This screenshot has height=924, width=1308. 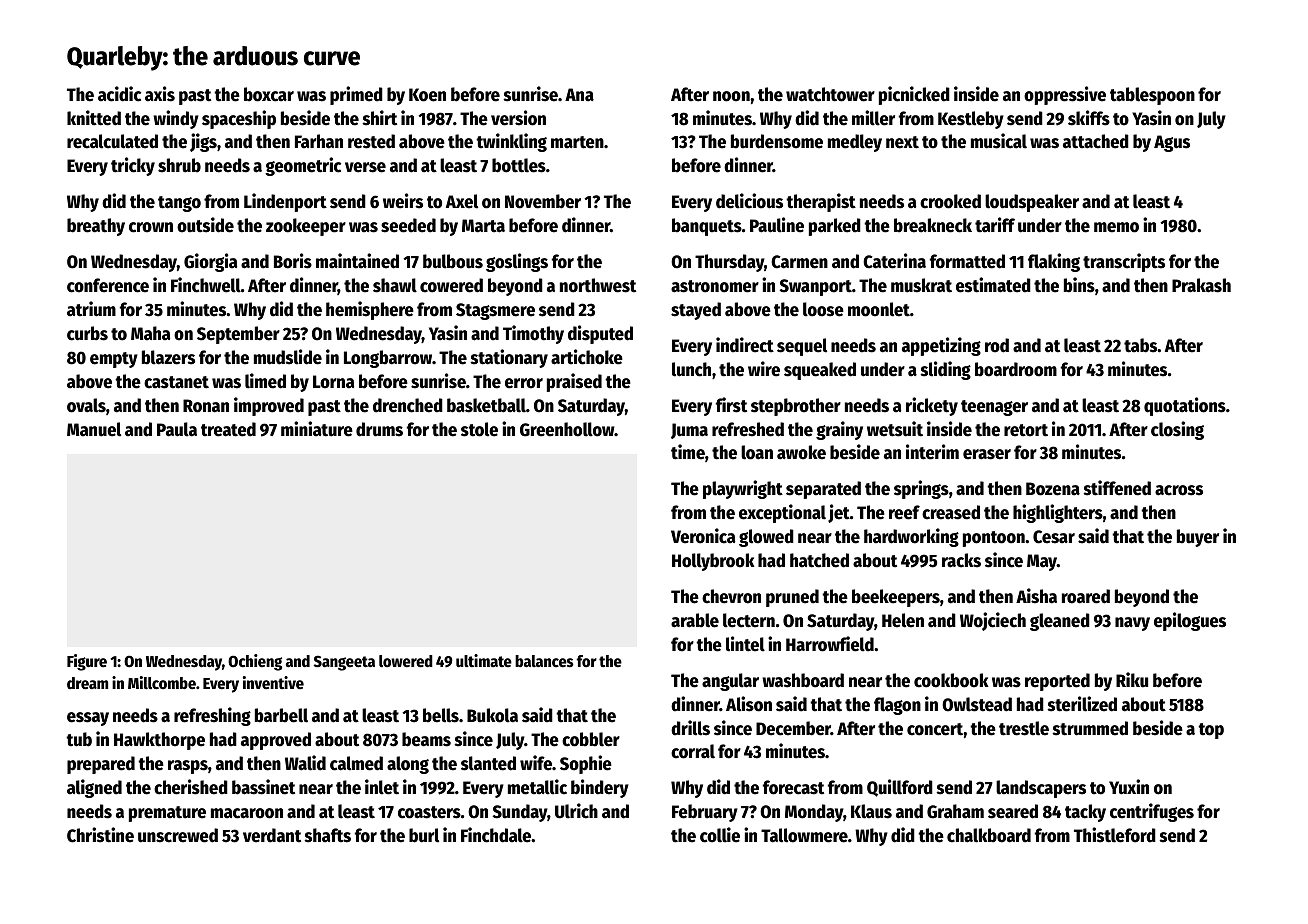 I want to click on inventive, so click(x=273, y=683).
